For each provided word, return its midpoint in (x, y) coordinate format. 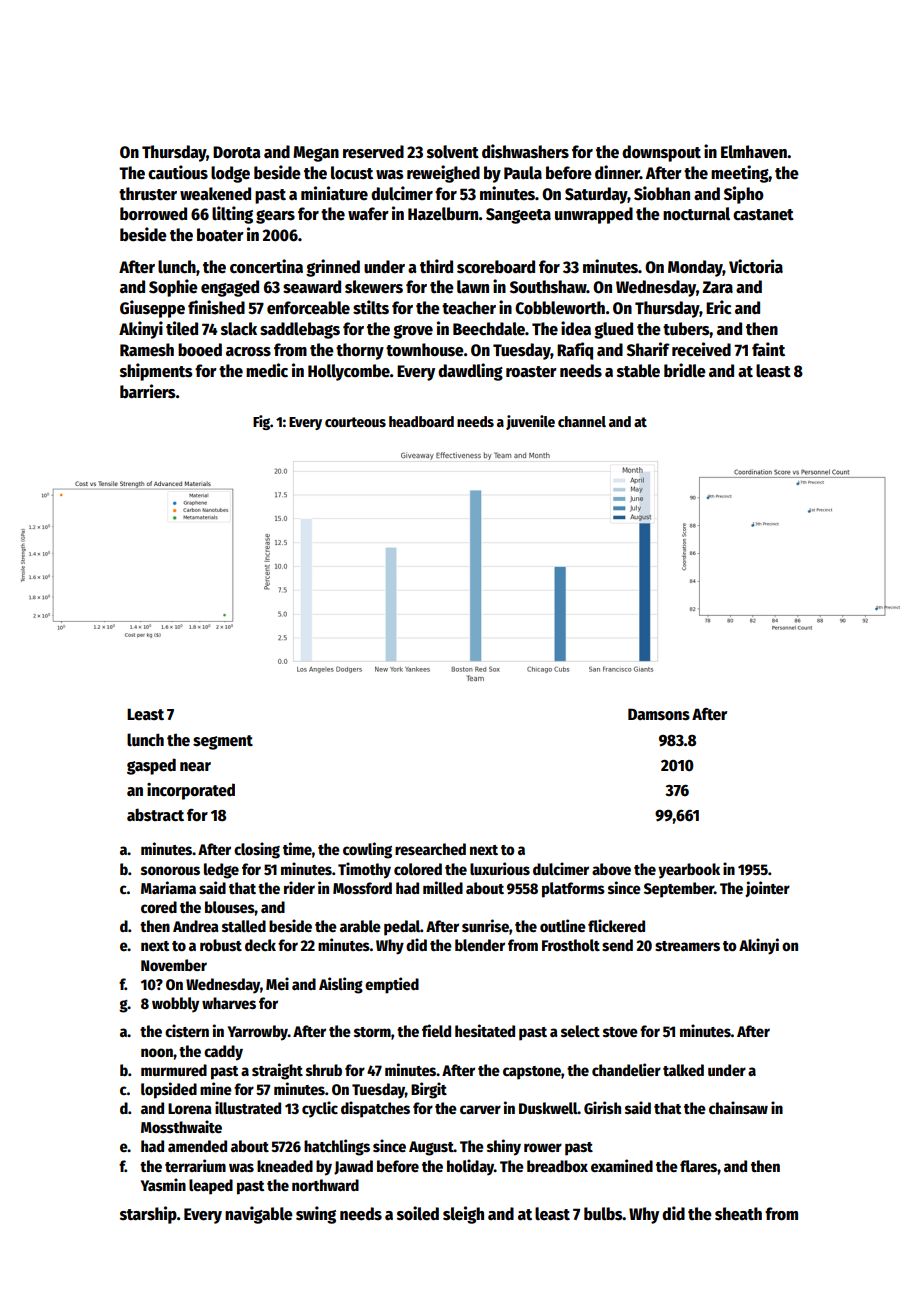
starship (148, 1215)
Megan (316, 154)
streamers (687, 946)
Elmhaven (754, 152)
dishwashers (525, 151)
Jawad (353, 1167)
